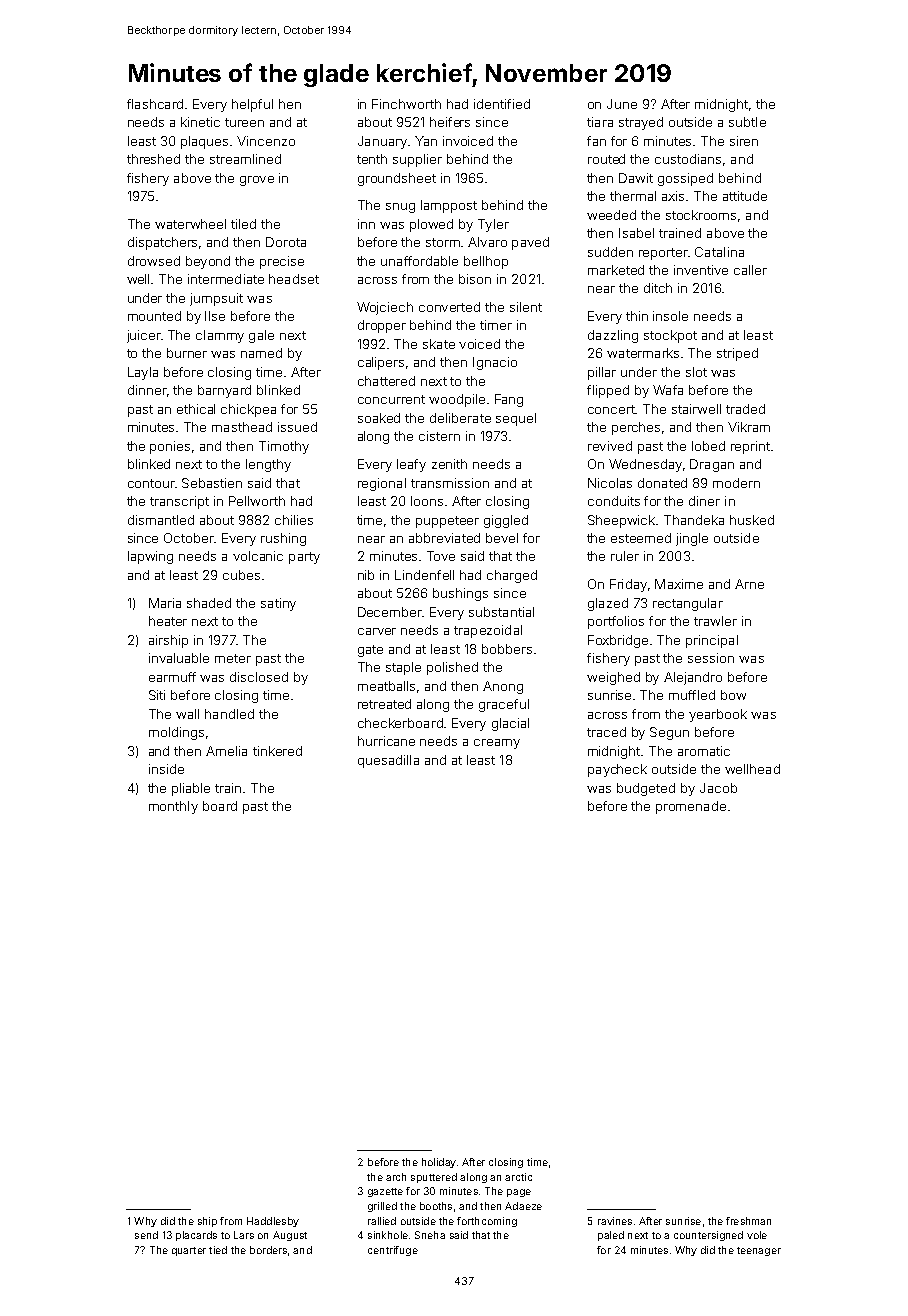 The width and height of the document is (908, 1316). What do you see at coordinates (749, 584) in the document?
I see `Arne` at bounding box center [749, 584].
